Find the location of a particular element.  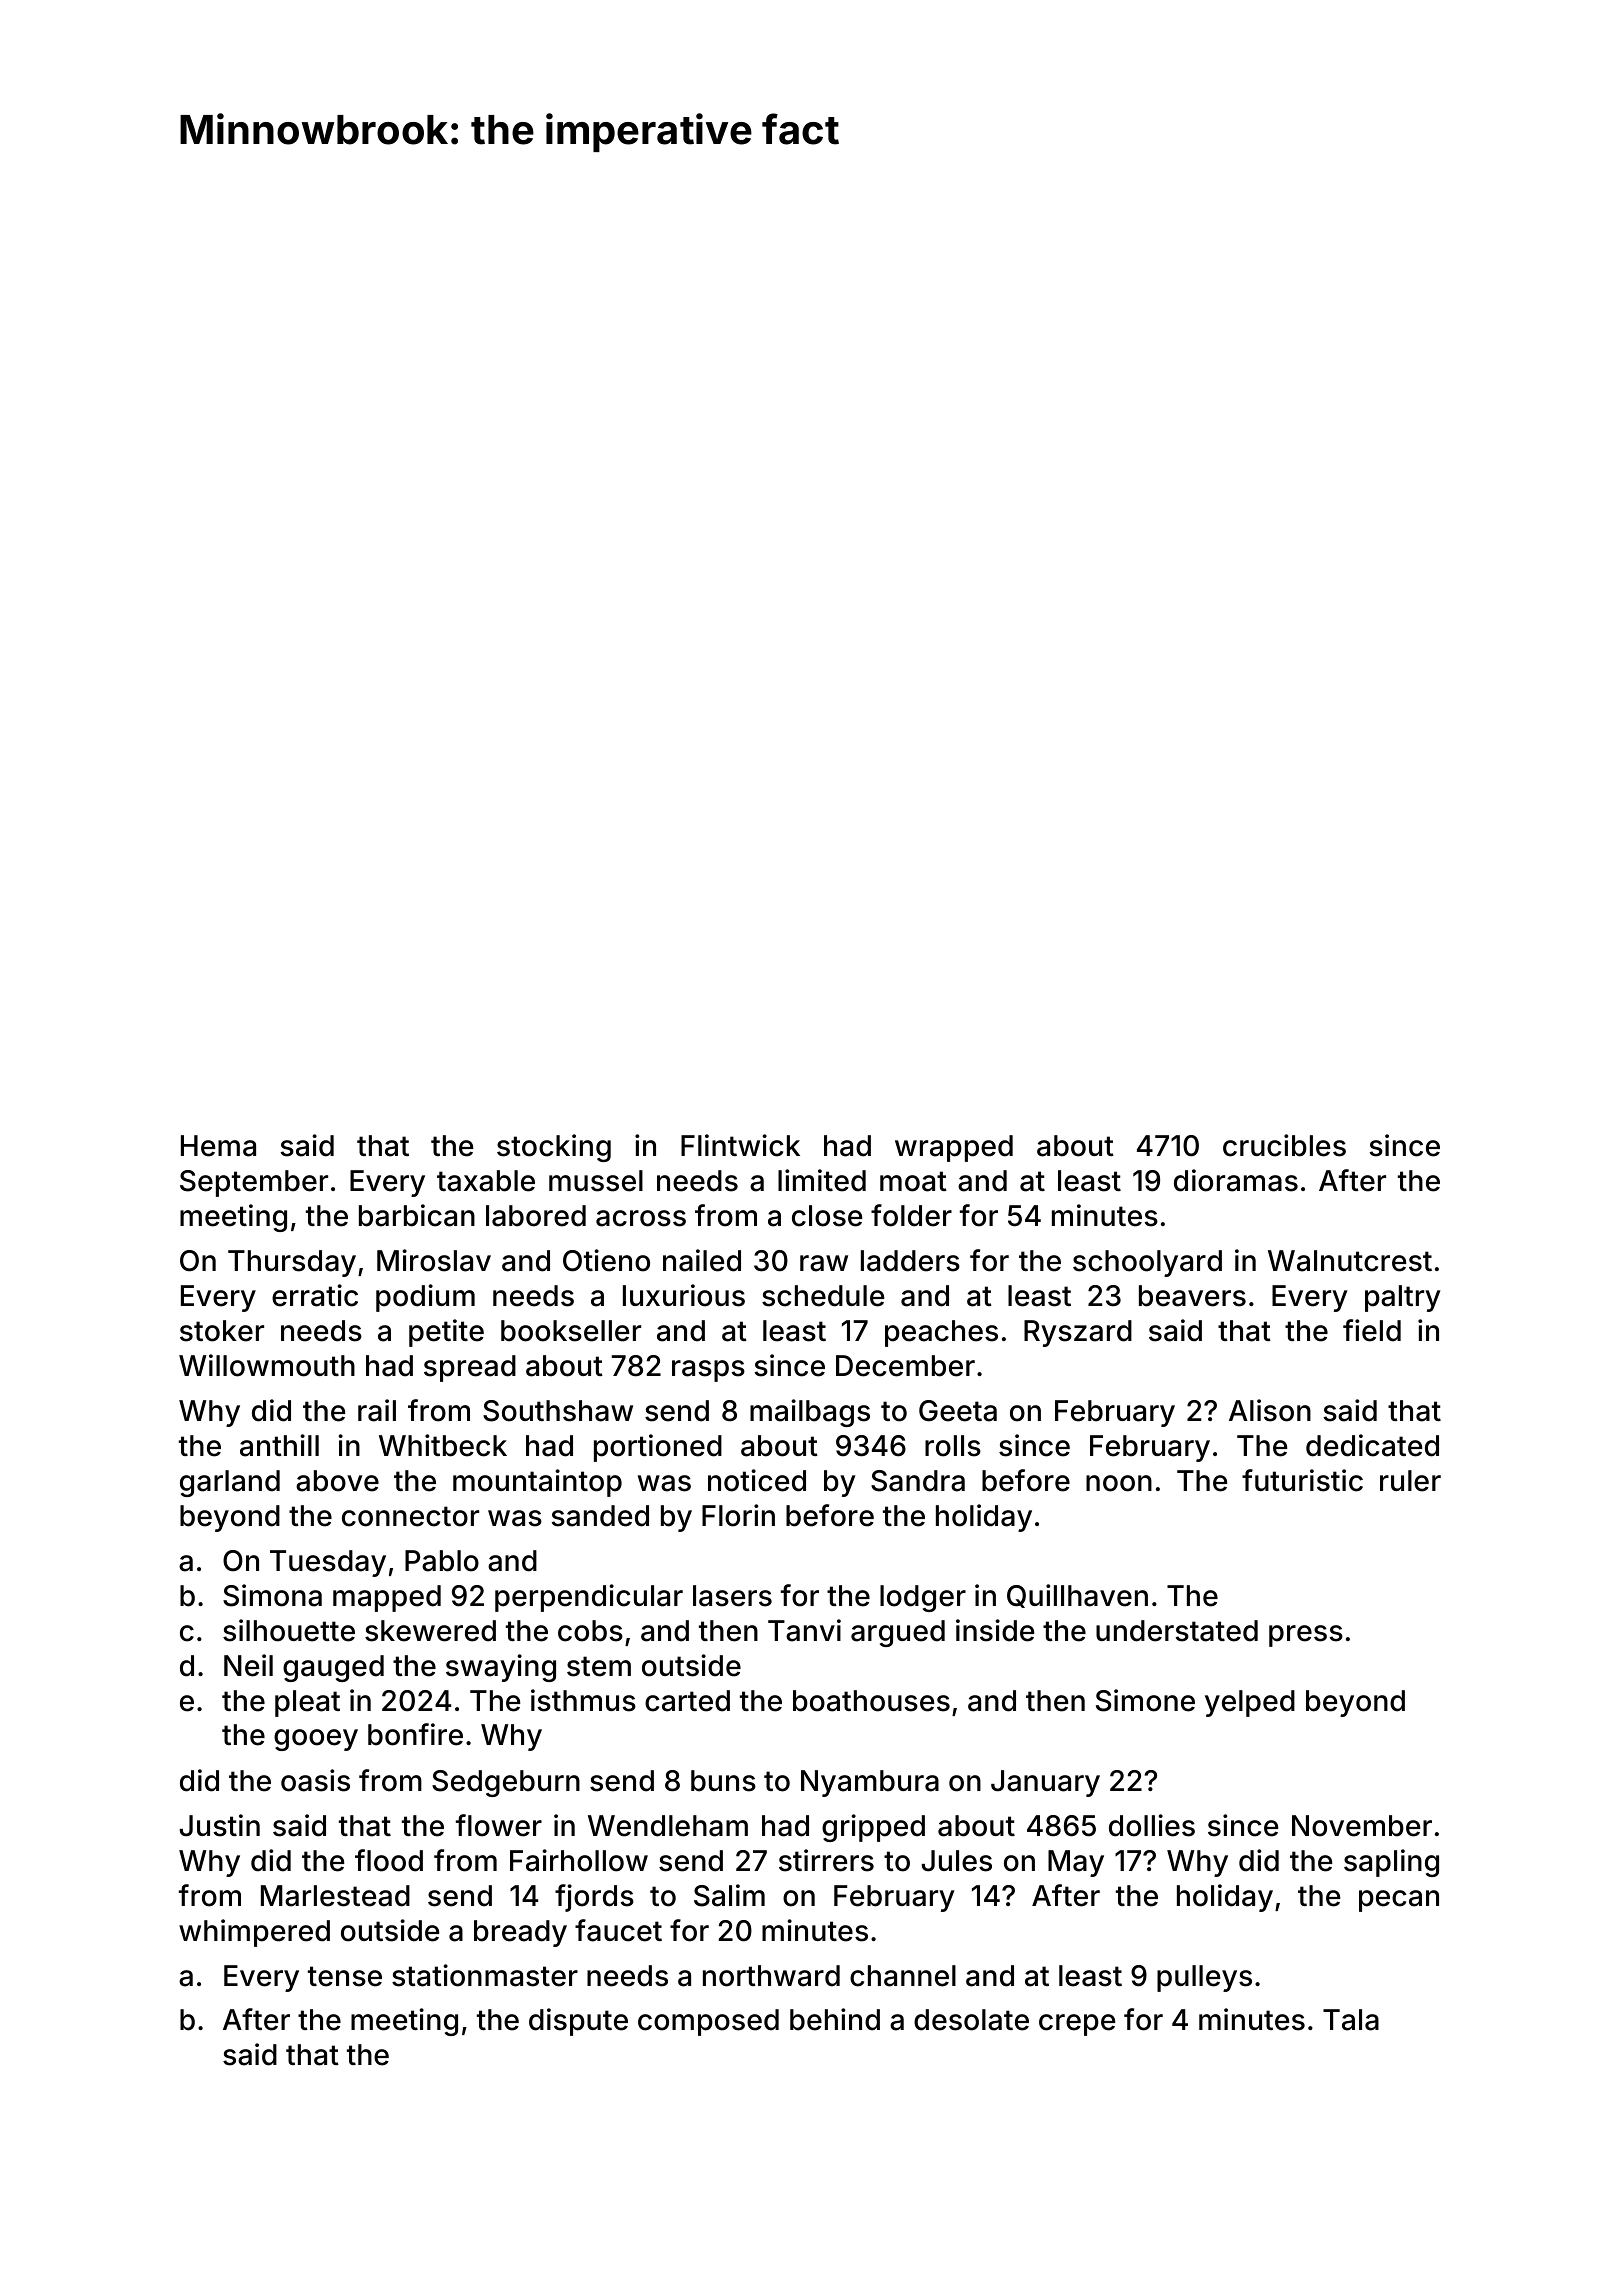

flower is located at coordinates (499, 1825).
